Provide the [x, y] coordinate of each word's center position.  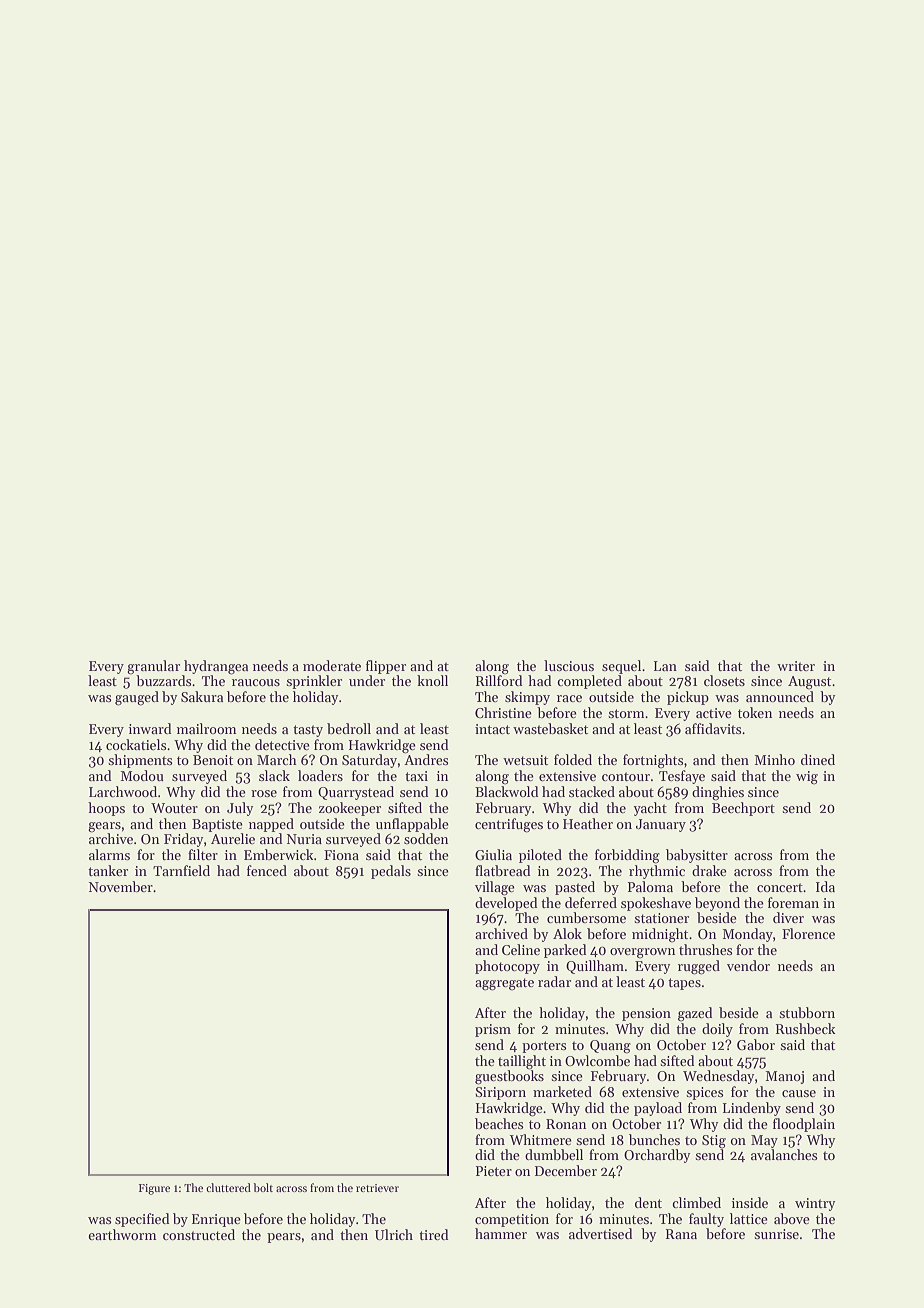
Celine [521, 949]
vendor [748, 965]
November [121, 886]
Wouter [174, 808]
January [661, 825]
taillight [522, 1062]
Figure [154, 1189]
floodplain [804, 1125]
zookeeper [350, 809]
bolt [263, 1187]
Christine [503, 712]
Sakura [202, 696]
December [566, 1170]
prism [493, 1030]
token [755, 712]
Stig [714, 1142]
